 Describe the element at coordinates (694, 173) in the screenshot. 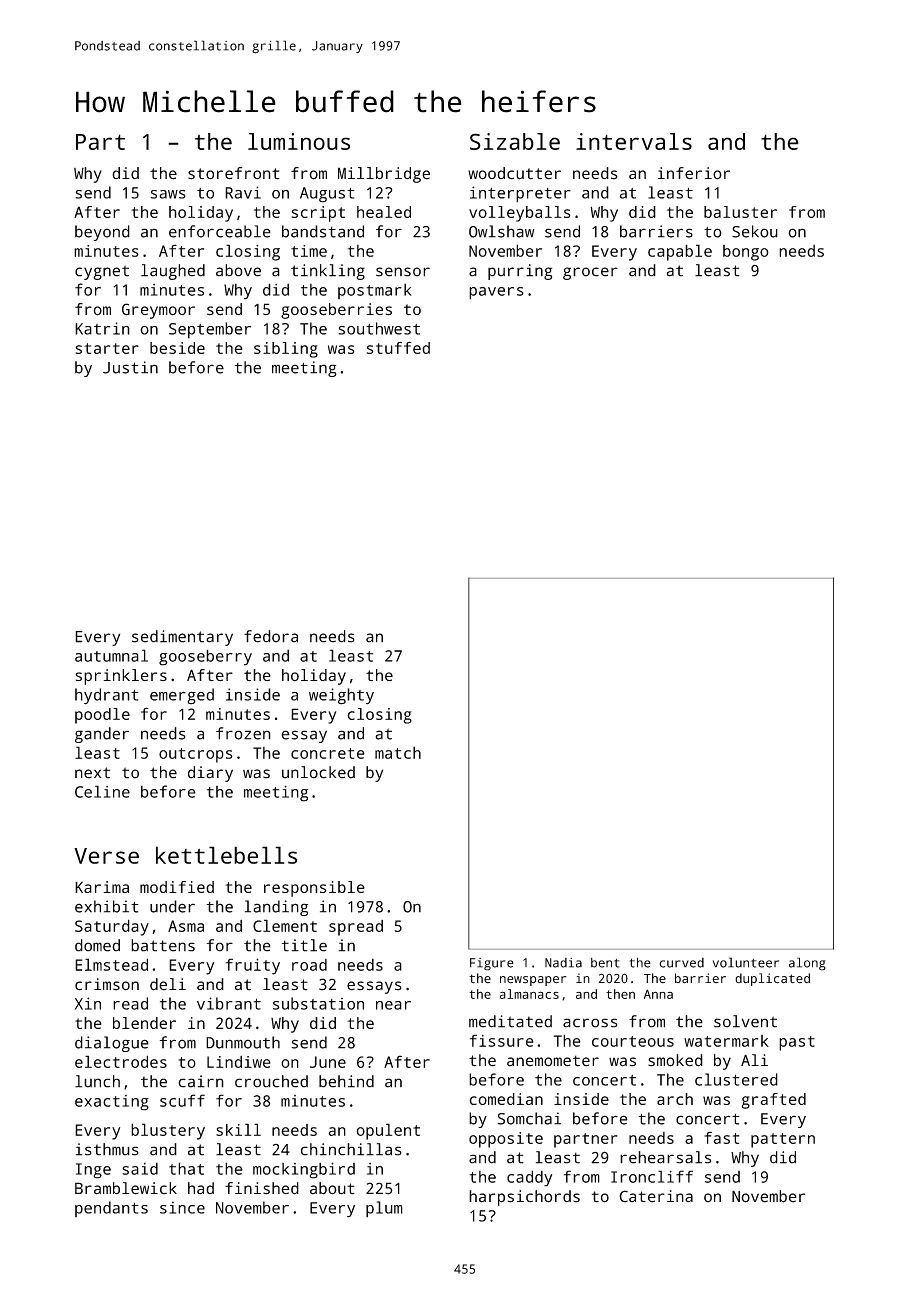

I see `inferior` at that location.
